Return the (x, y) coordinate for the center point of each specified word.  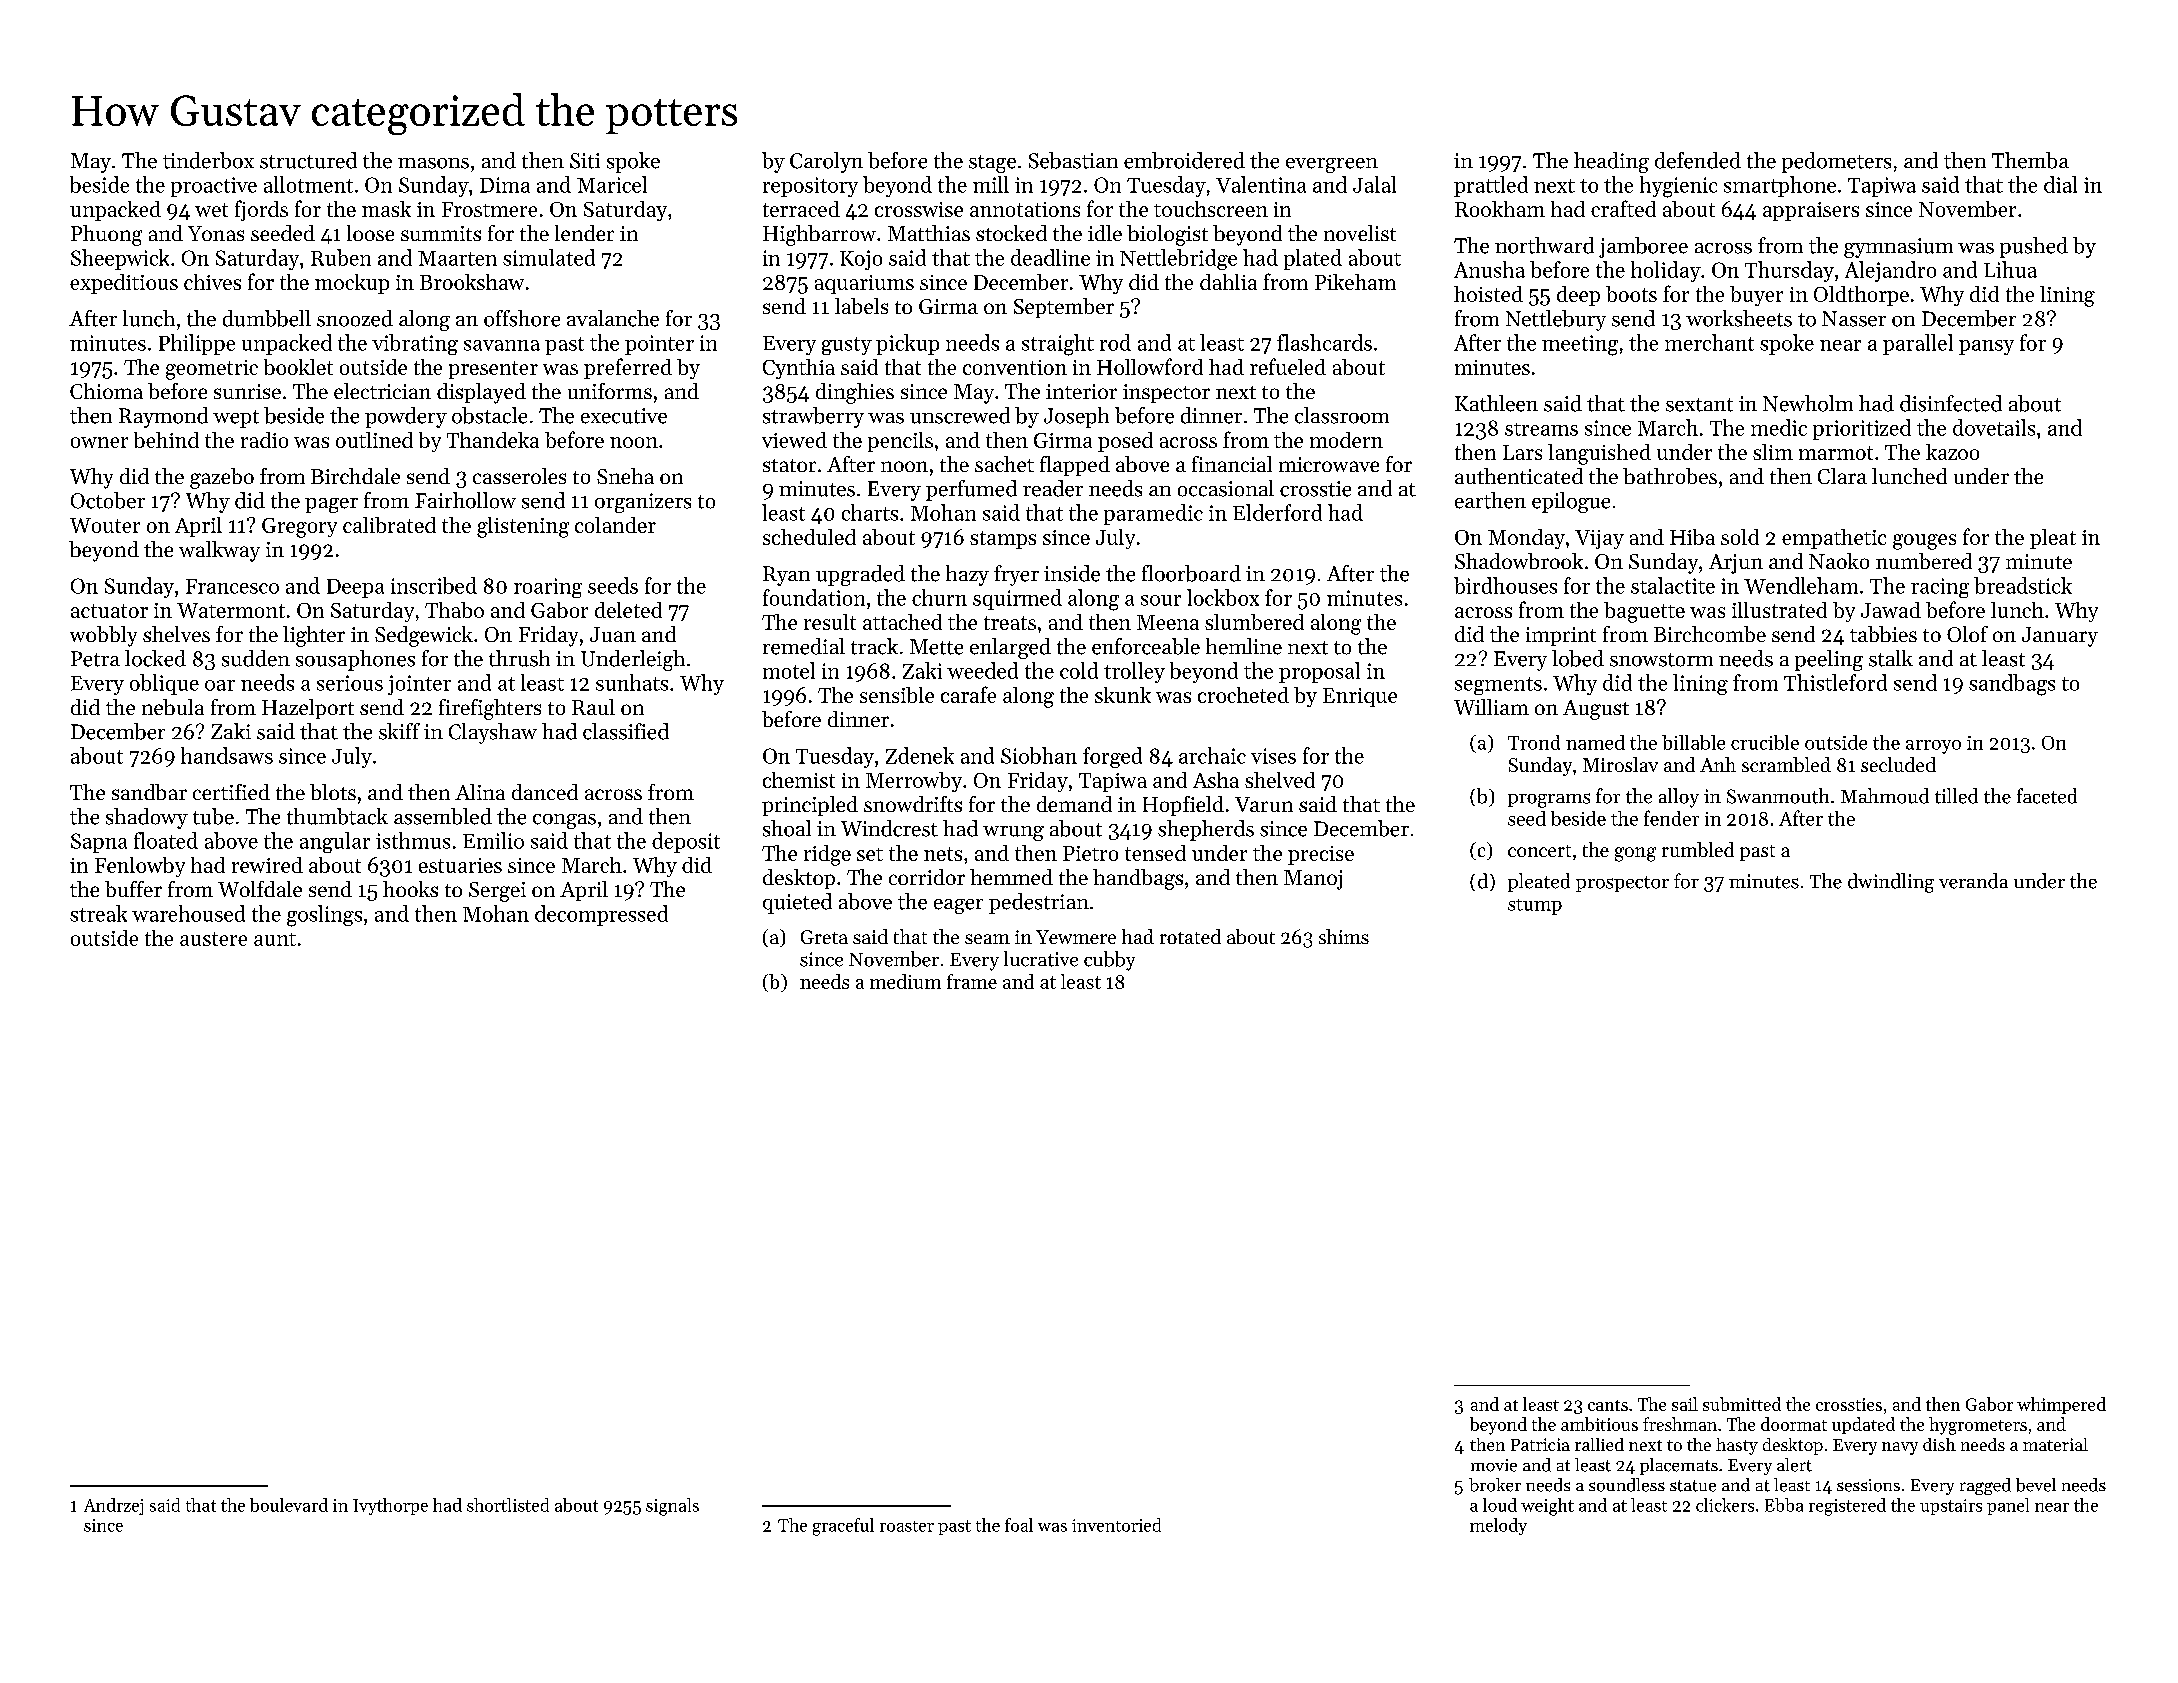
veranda (1973, 881)
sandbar (149, 792)
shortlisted (508, 1505)
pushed (2034, 247)
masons (433, 163)
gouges (1924, 542)
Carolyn (826, 162)
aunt (275, 939)
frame (972, 981)
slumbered (1254, 622)
